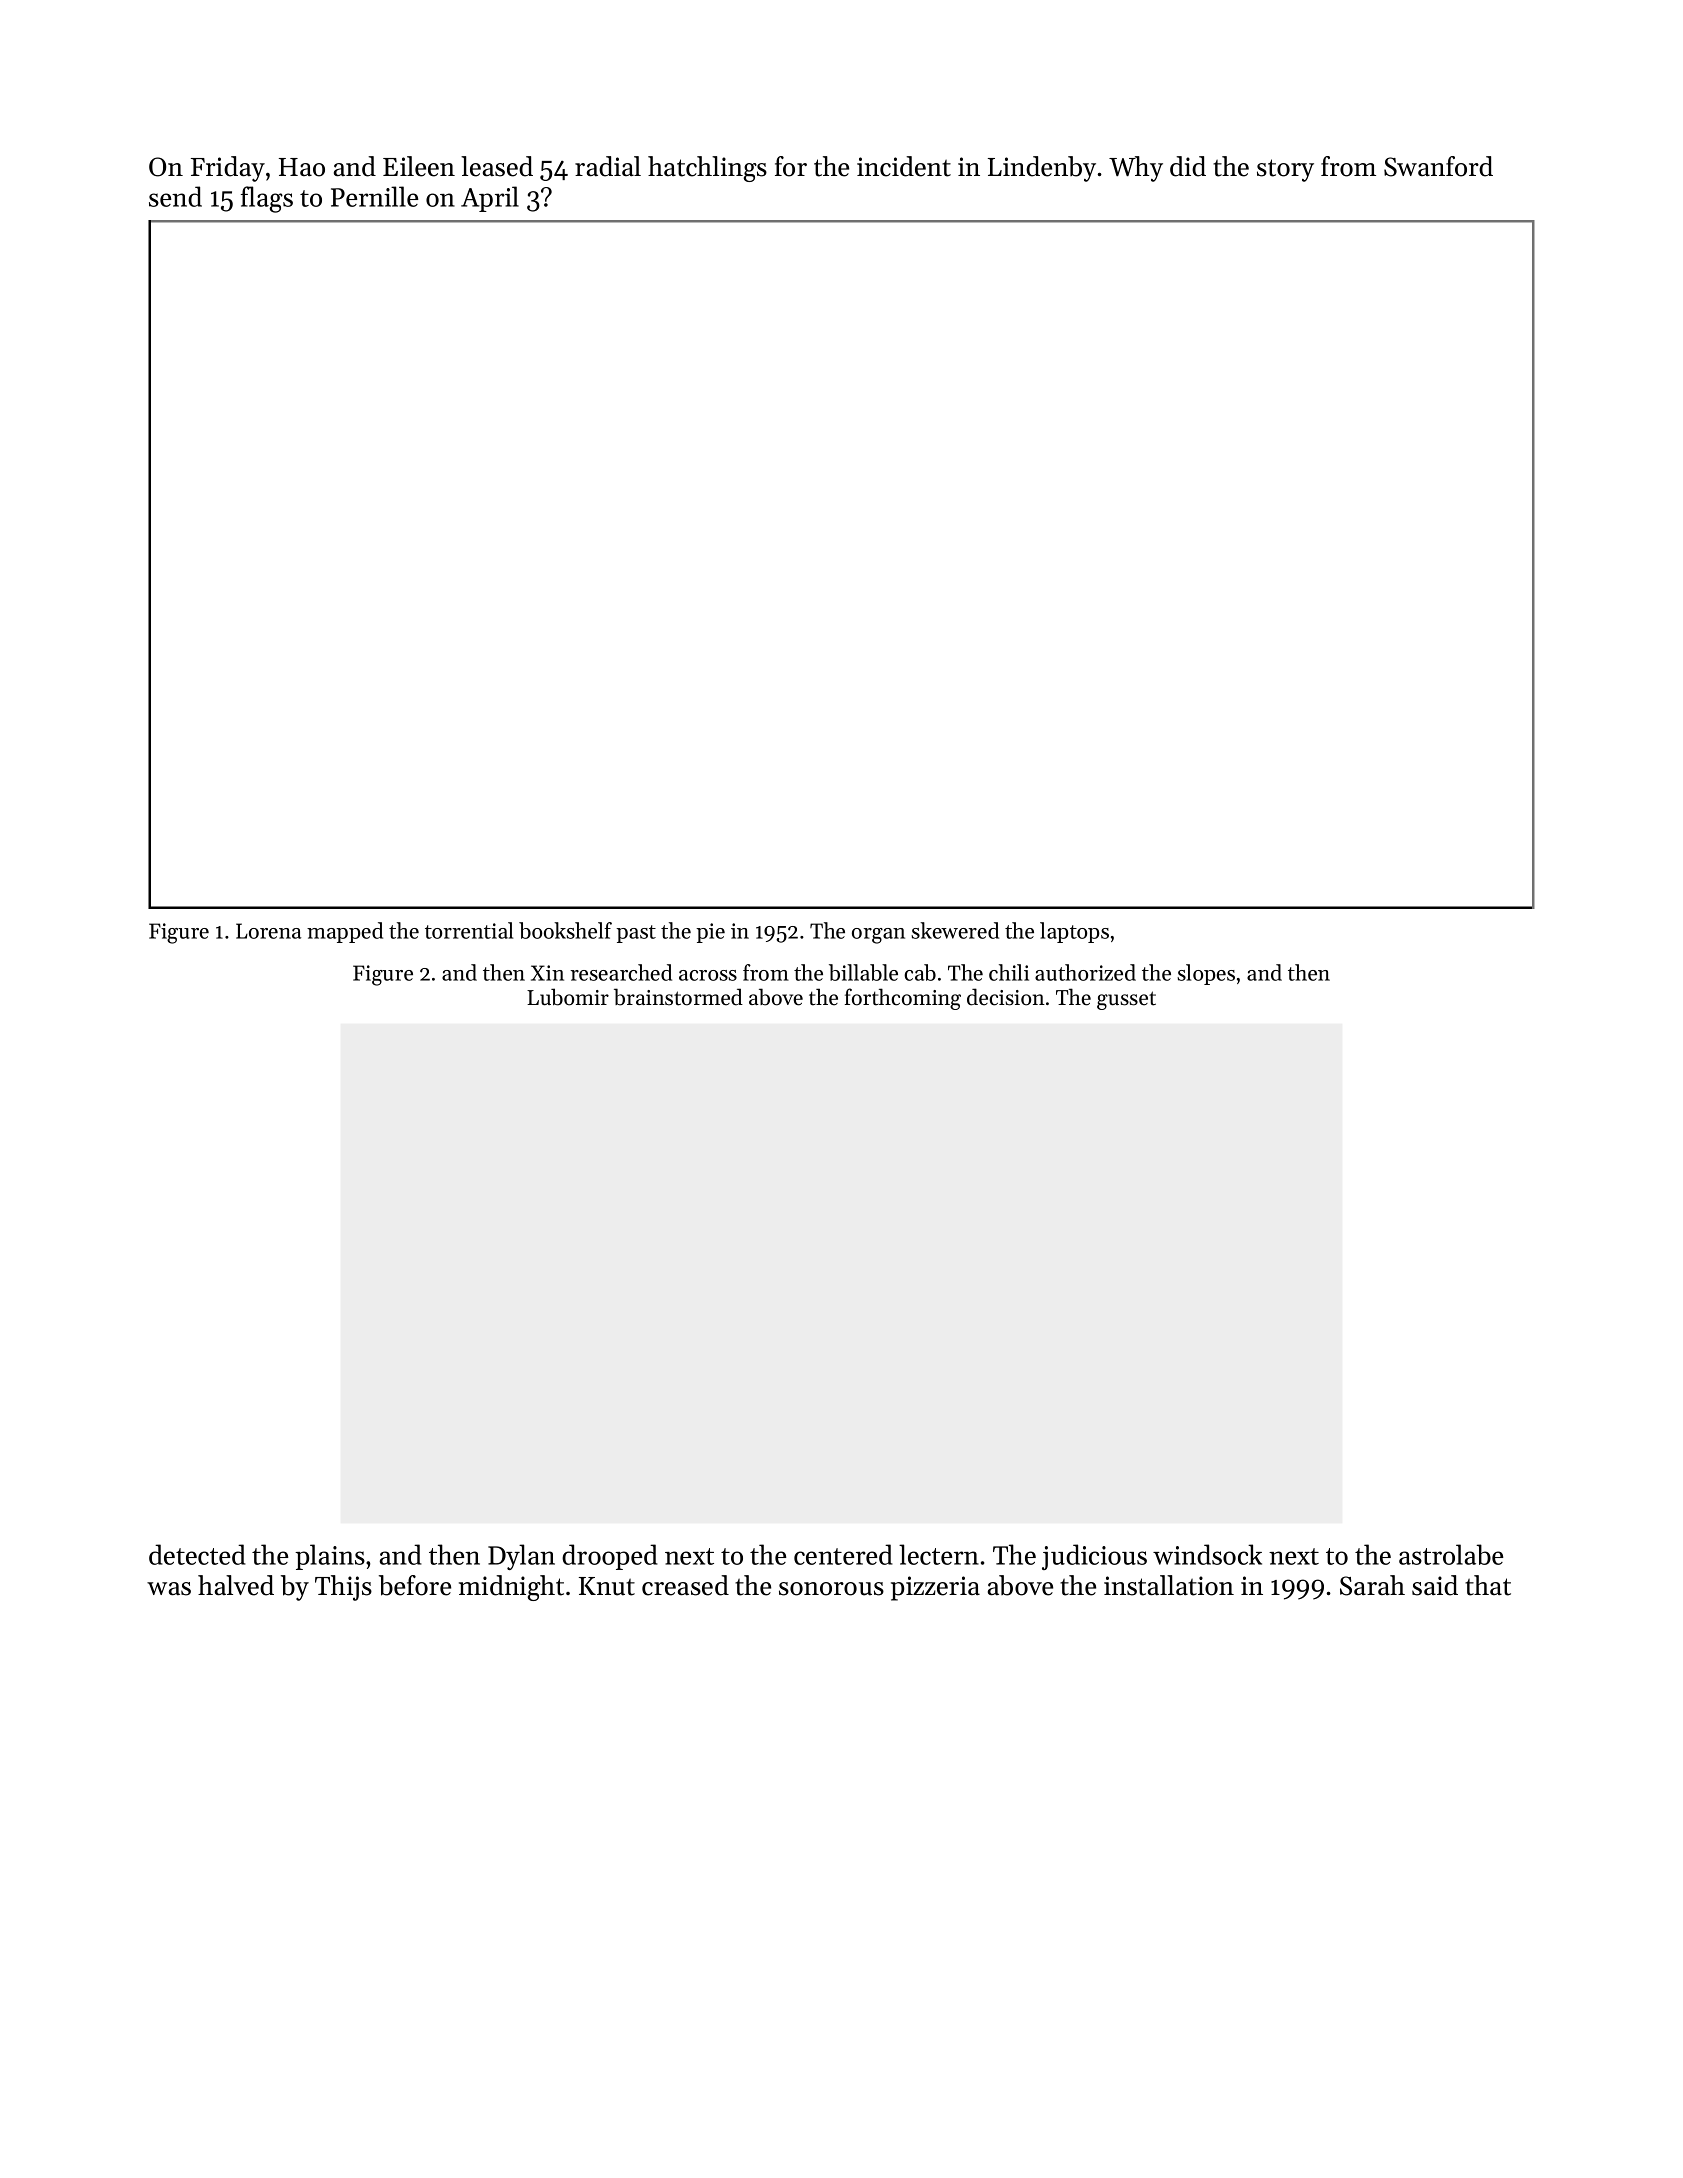 The height and width of the image is (2178, 1683). Describe the element at coordinates (1285, 170) in the image. I see `story` at that location.
